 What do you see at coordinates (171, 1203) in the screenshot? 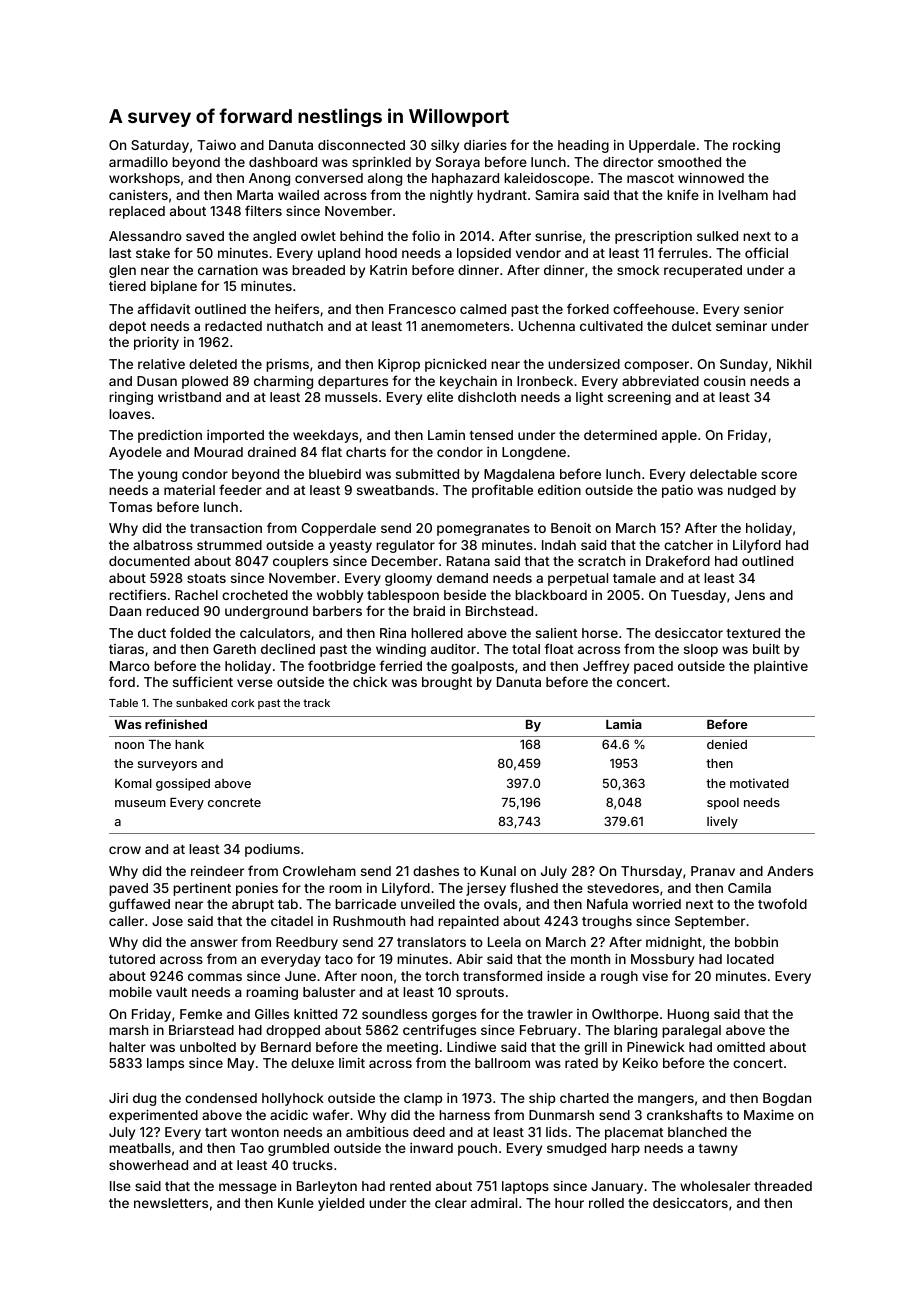
I see `newsletters` at bounding box center [171, 1203].
